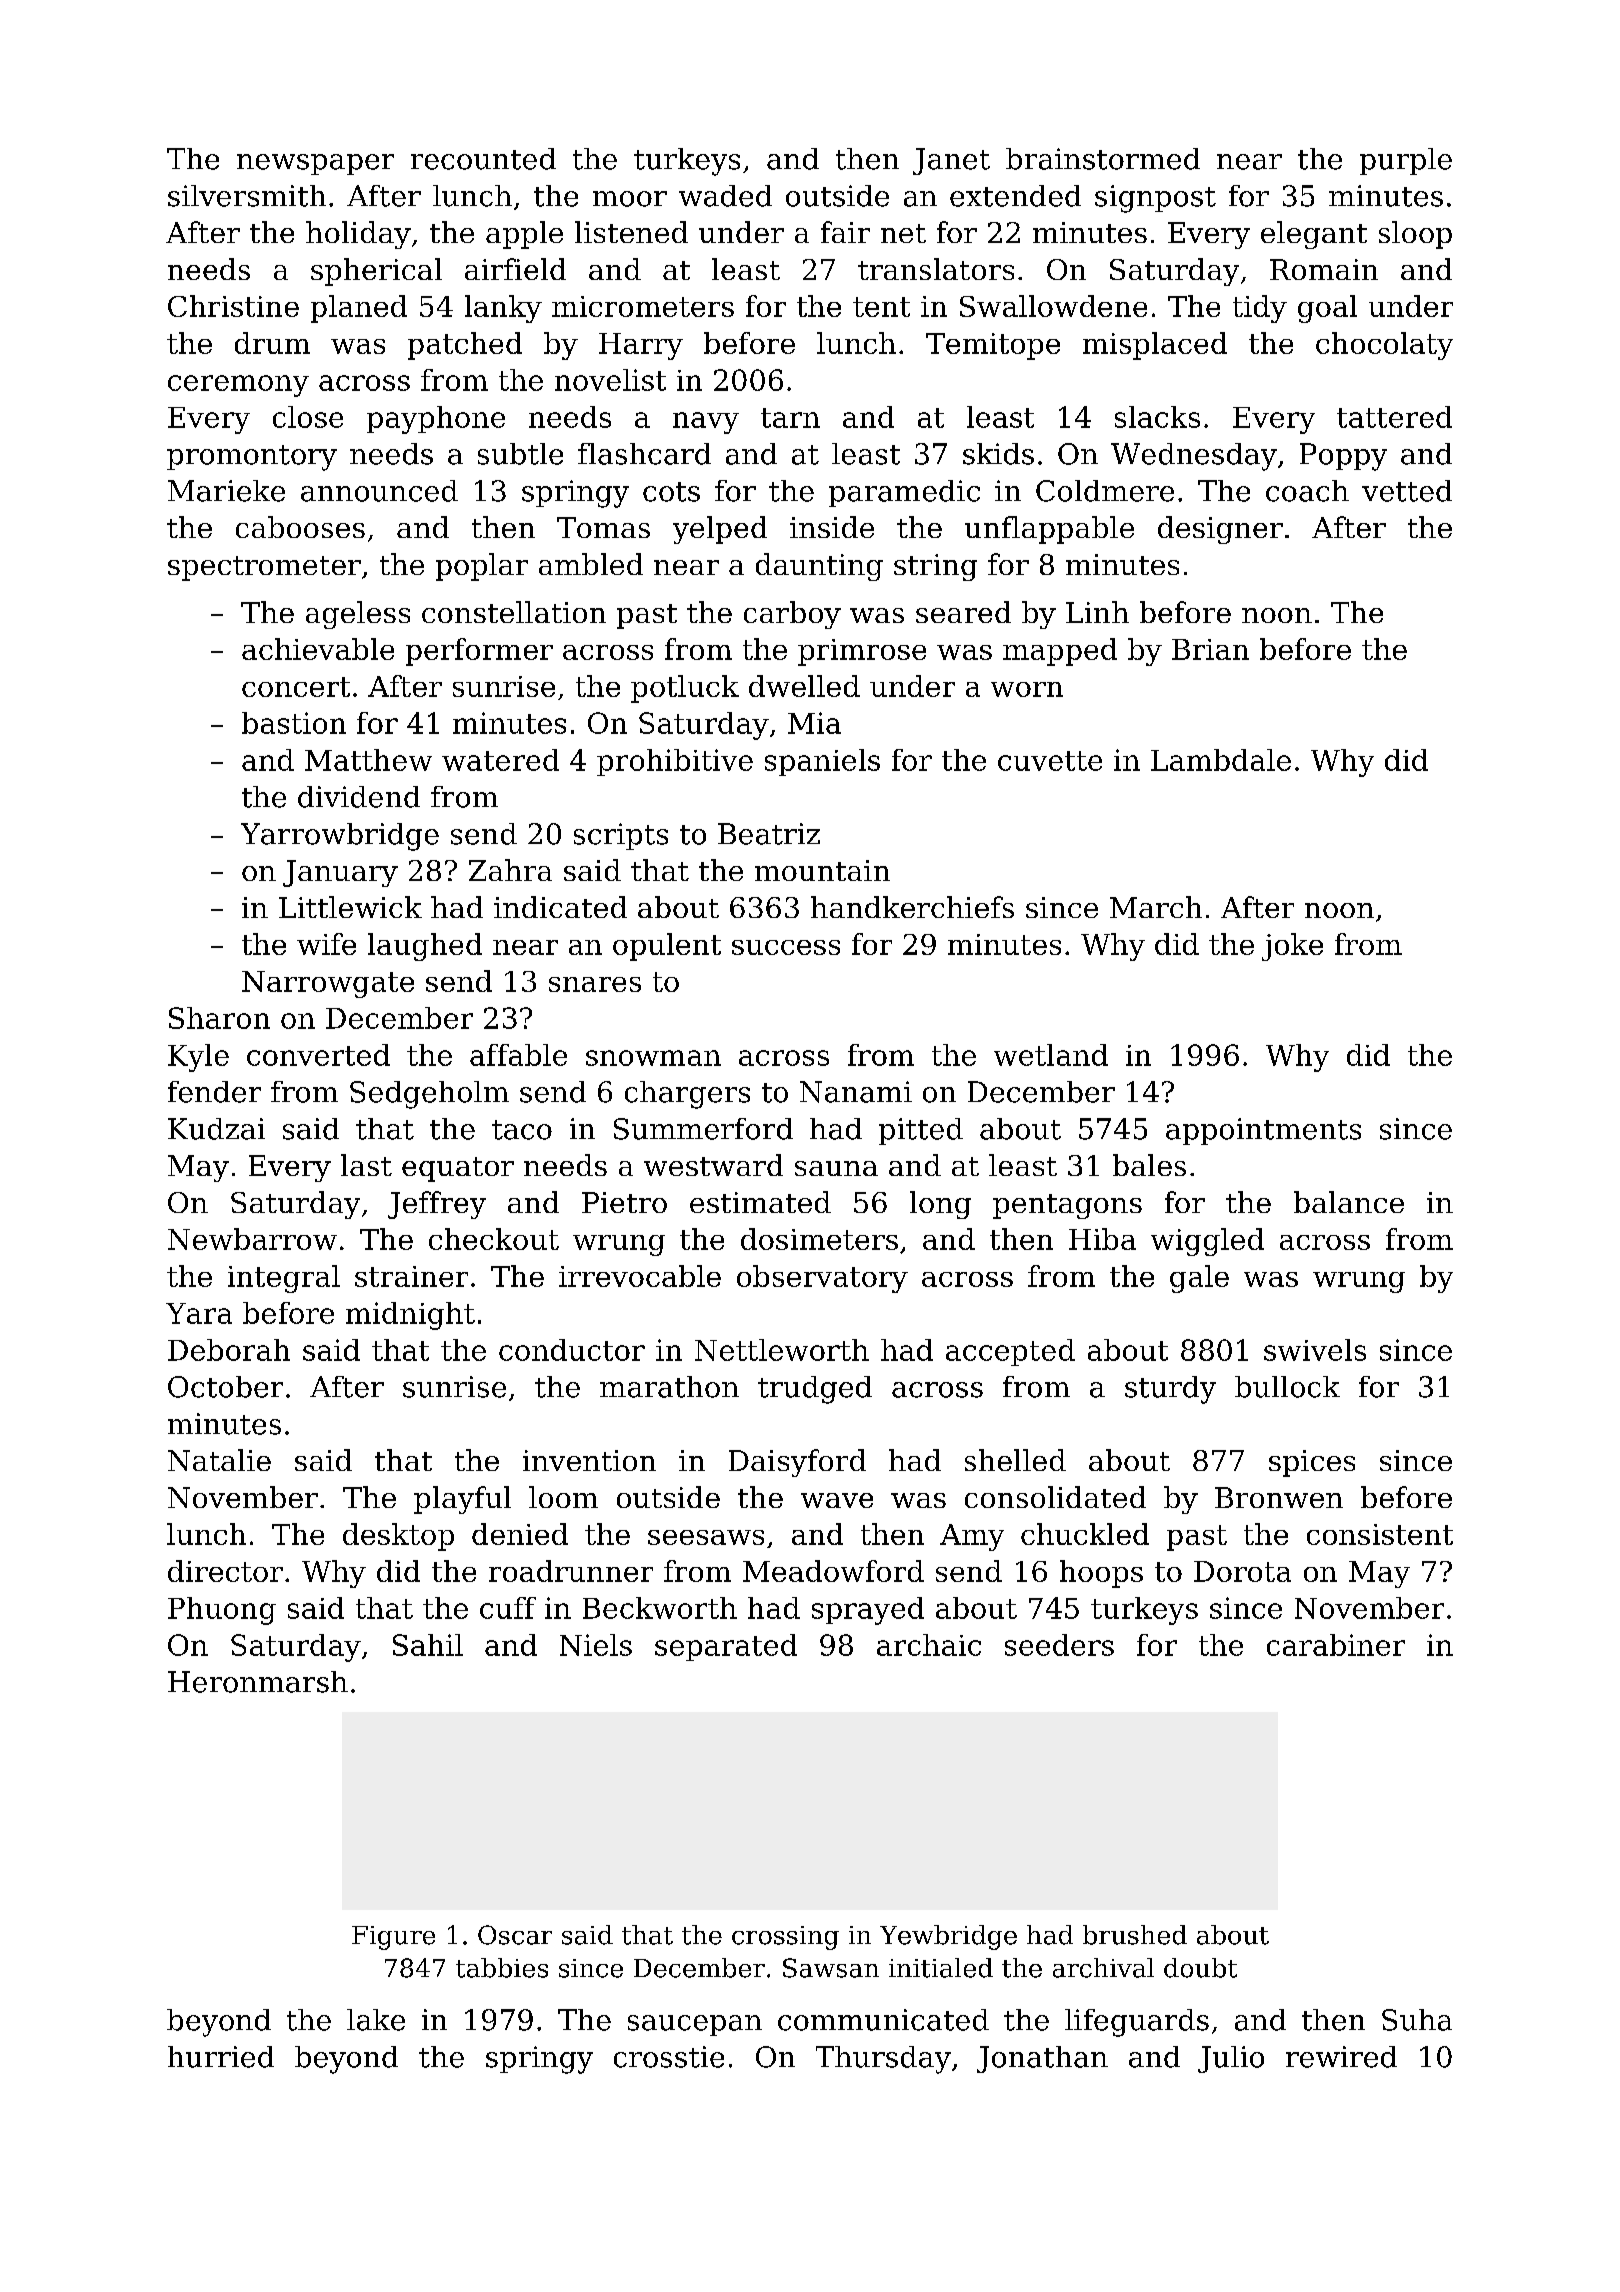 Image resolution: width=1620 pixels, height=2292 pixels. Describe the element at coordinates (1051, 1055) in the page. I see `wetland` at that location.
